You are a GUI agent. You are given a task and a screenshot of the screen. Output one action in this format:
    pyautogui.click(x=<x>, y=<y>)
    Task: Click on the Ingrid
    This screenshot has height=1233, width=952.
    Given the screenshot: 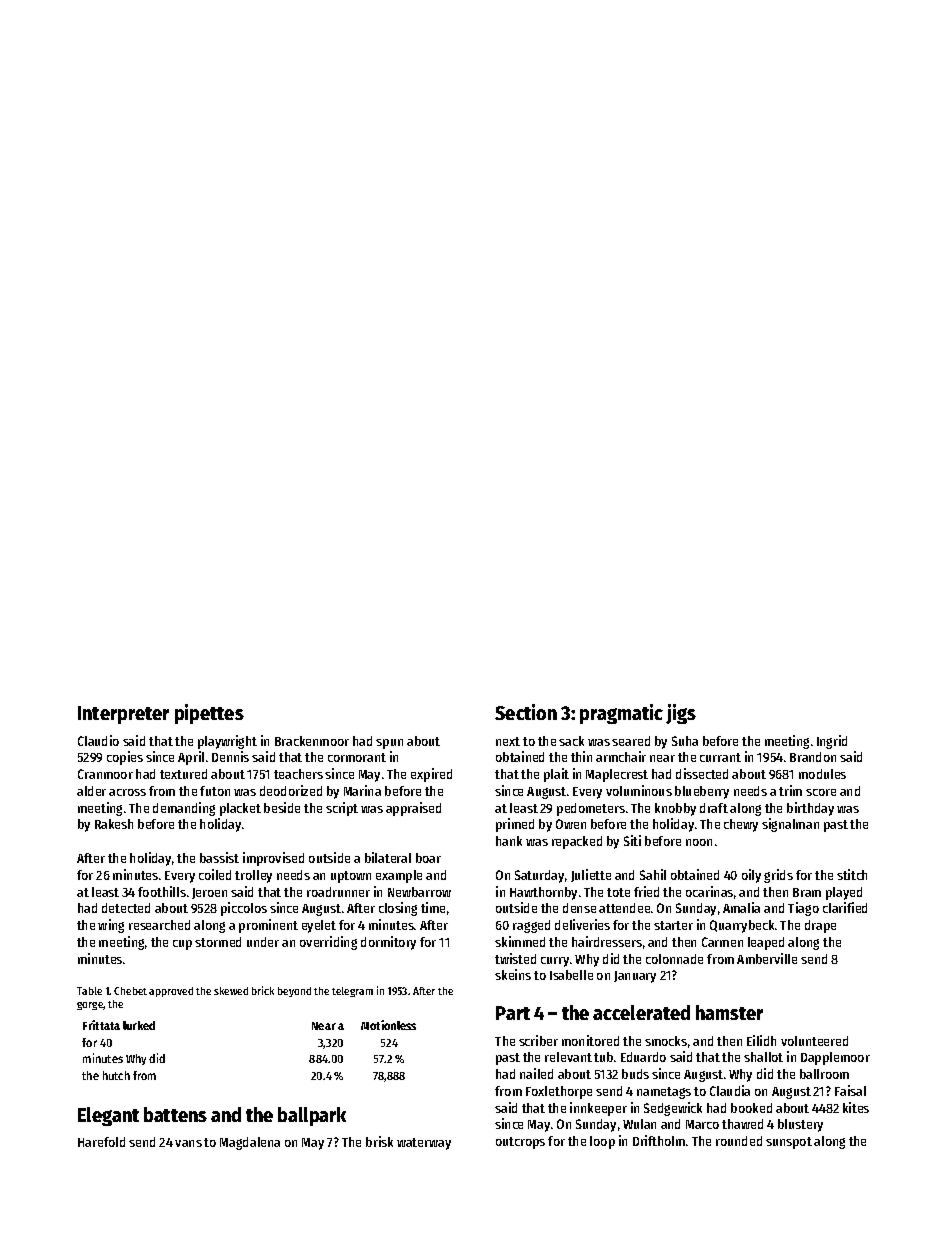 What is the action you would take?
    pyautogui.click(x=832, y=742)
